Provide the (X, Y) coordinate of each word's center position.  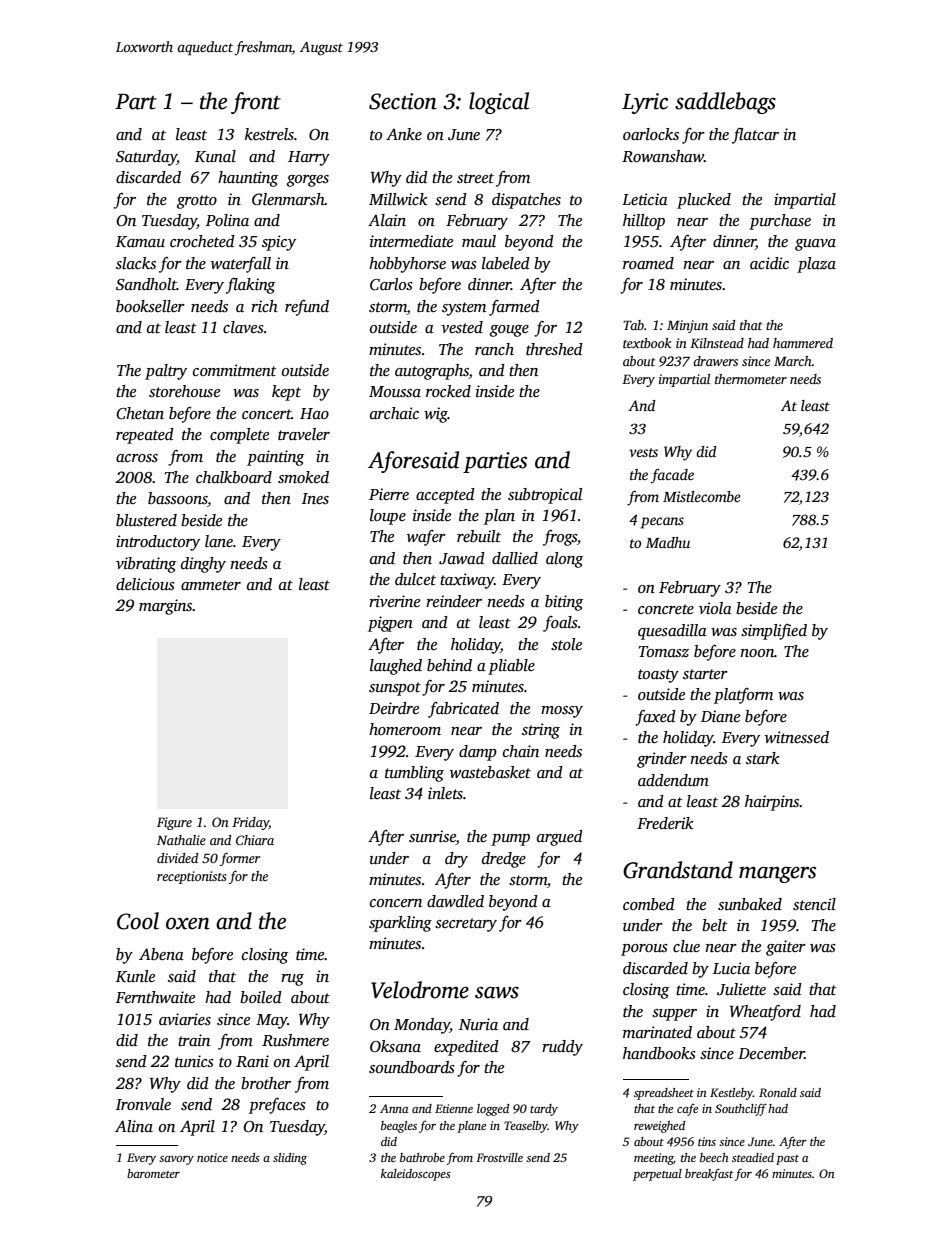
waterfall (241, 265)
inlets (445, 793)
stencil (814, 904)
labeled (506, 263)
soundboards (412, 1067)
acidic (769, 263)
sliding (290, 1159)
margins (165, 607)
